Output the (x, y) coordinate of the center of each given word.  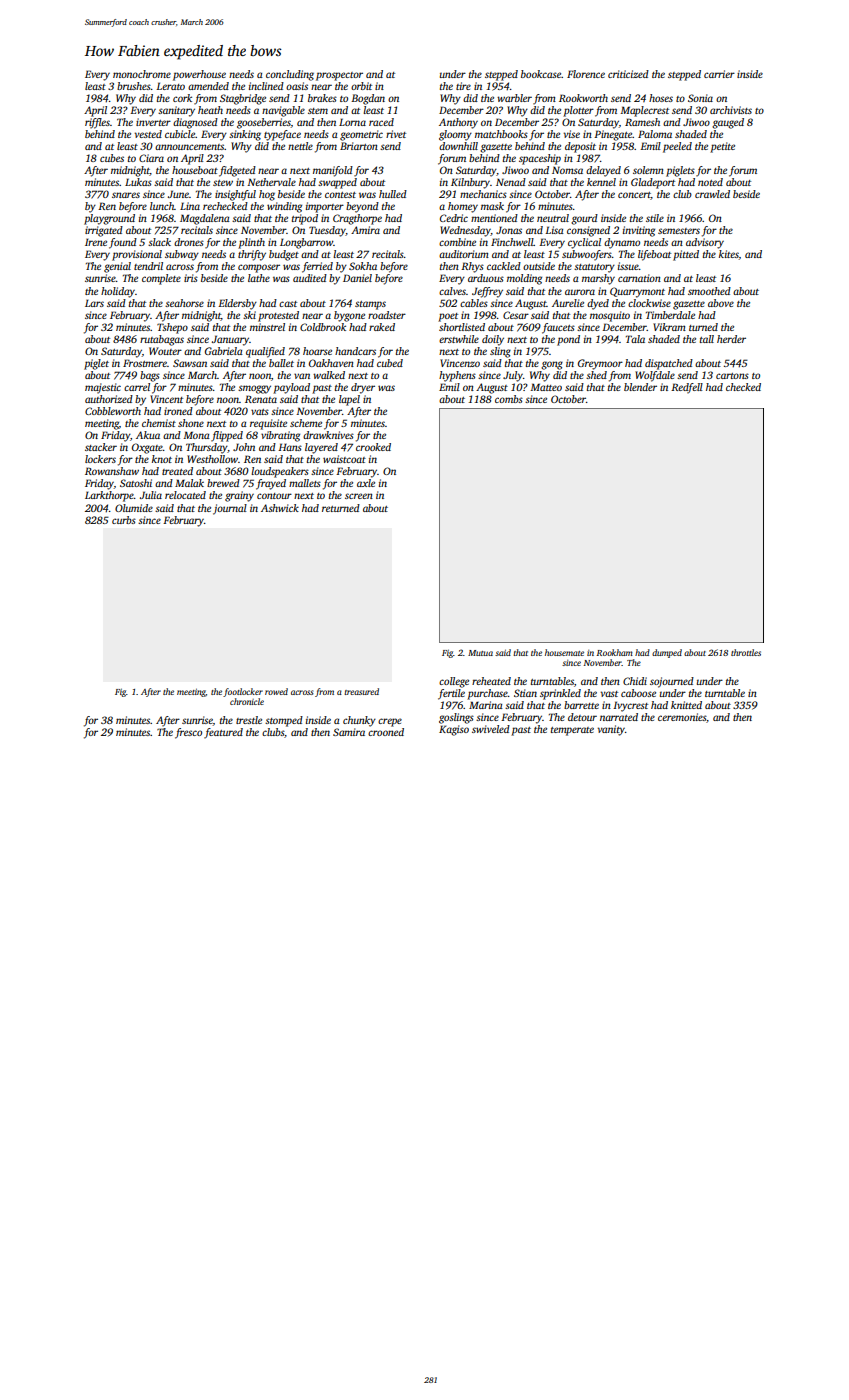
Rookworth (583, 98)
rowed (276, 691)
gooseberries (264, 123)
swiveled (491, 729)
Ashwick (280, 508)
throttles (746, 652)
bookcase (541, 74)
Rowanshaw (112, 471)
